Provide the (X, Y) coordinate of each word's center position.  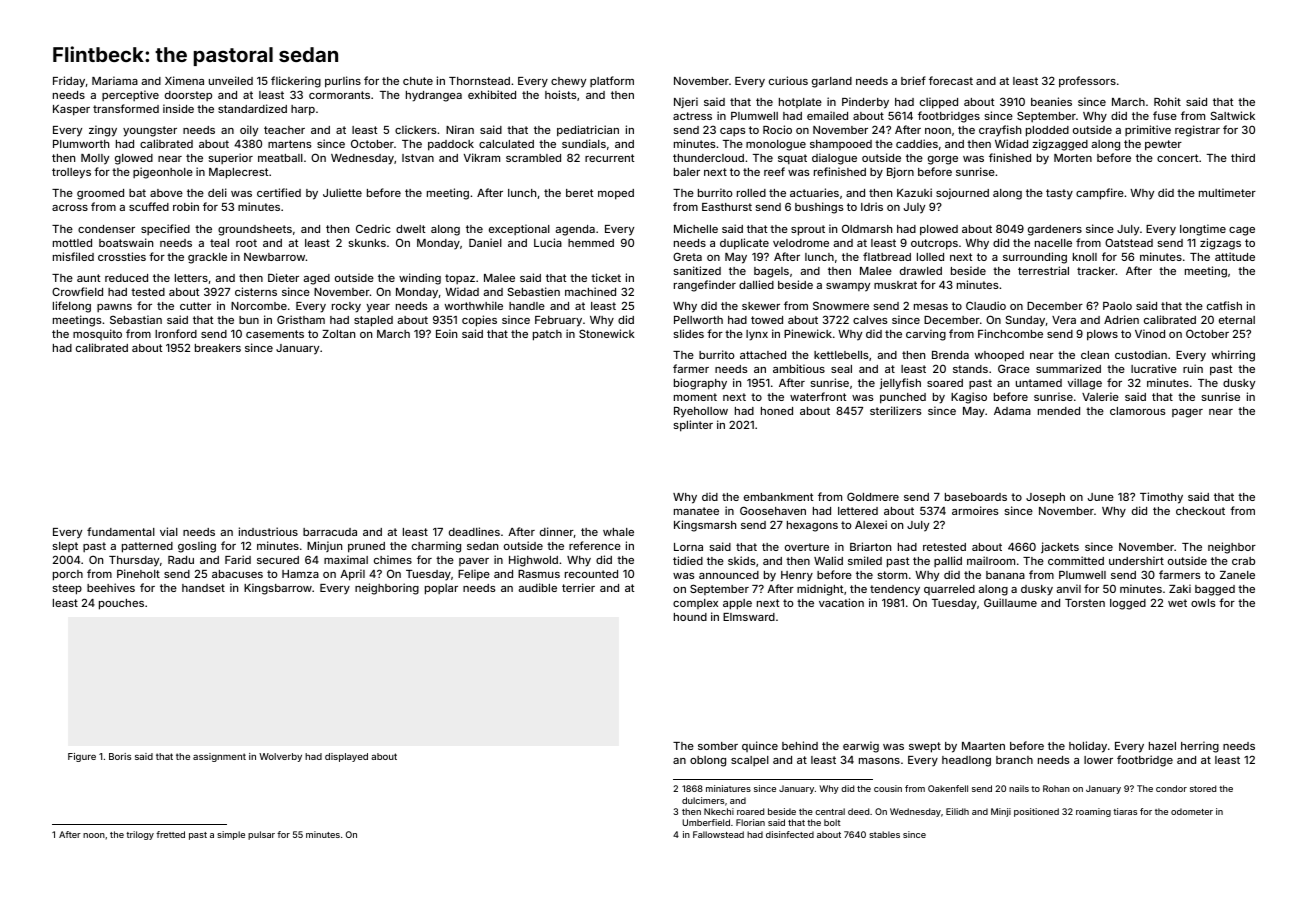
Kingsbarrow (278, 589)
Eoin (446, 333)
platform (612, 81)
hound (690, 617)
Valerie (1100, 396)
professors (1087, 82)
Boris (120, 756)
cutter (195, 306)
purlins (343, 82)
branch (1014, 760)
